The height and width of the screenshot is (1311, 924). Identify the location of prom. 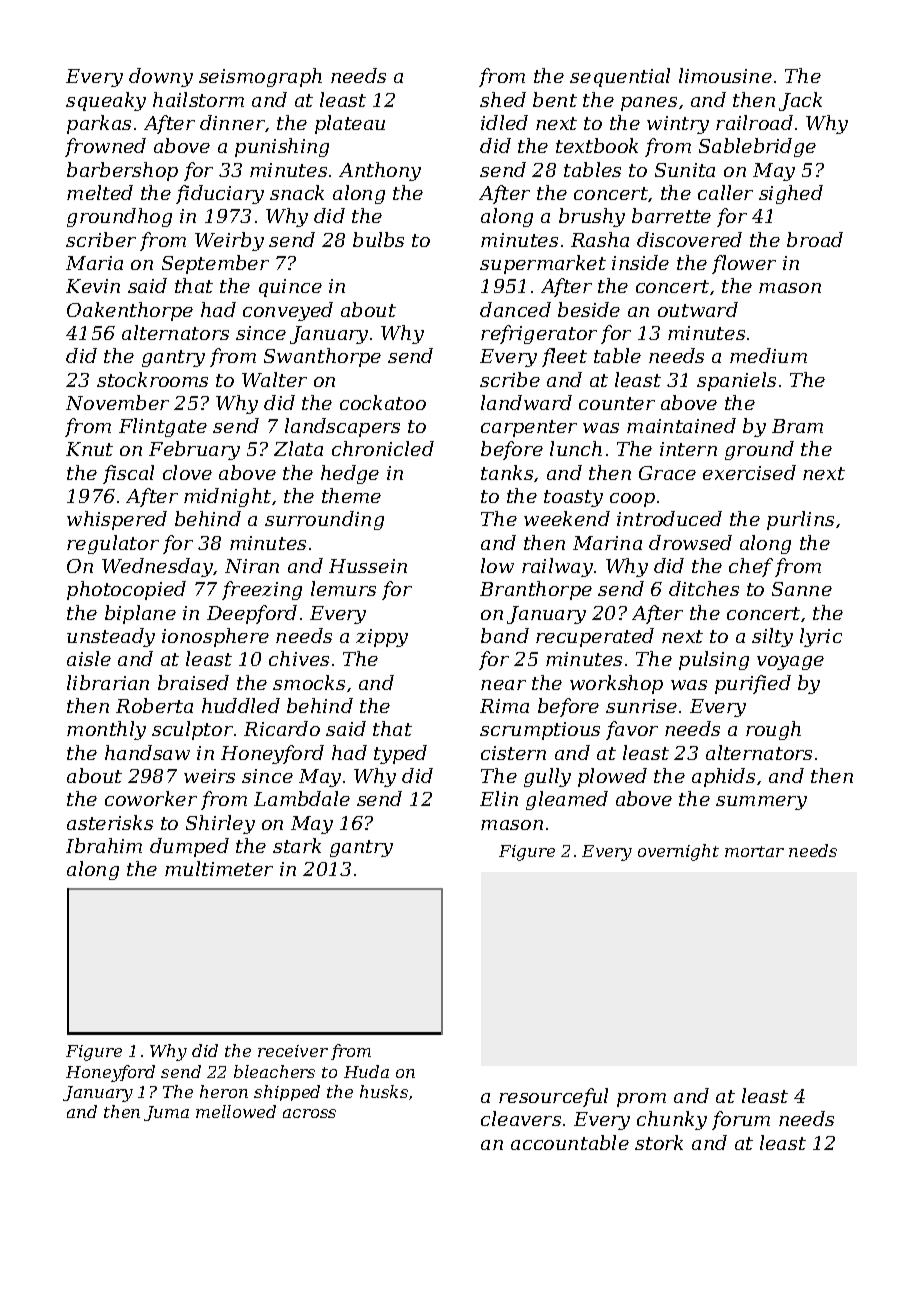
(641, 1100).
